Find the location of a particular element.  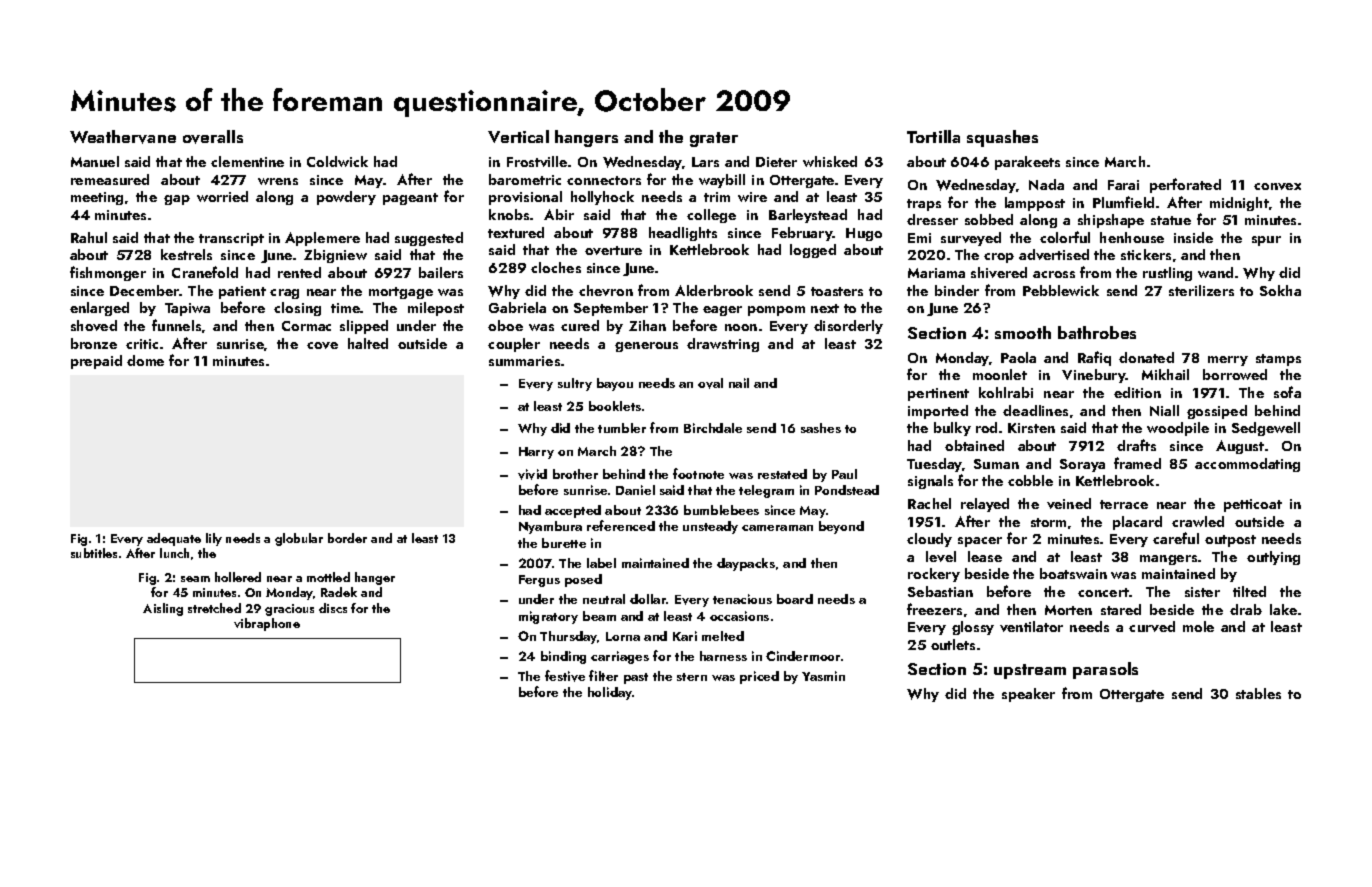

August is located at coordinates (1240, 447).
